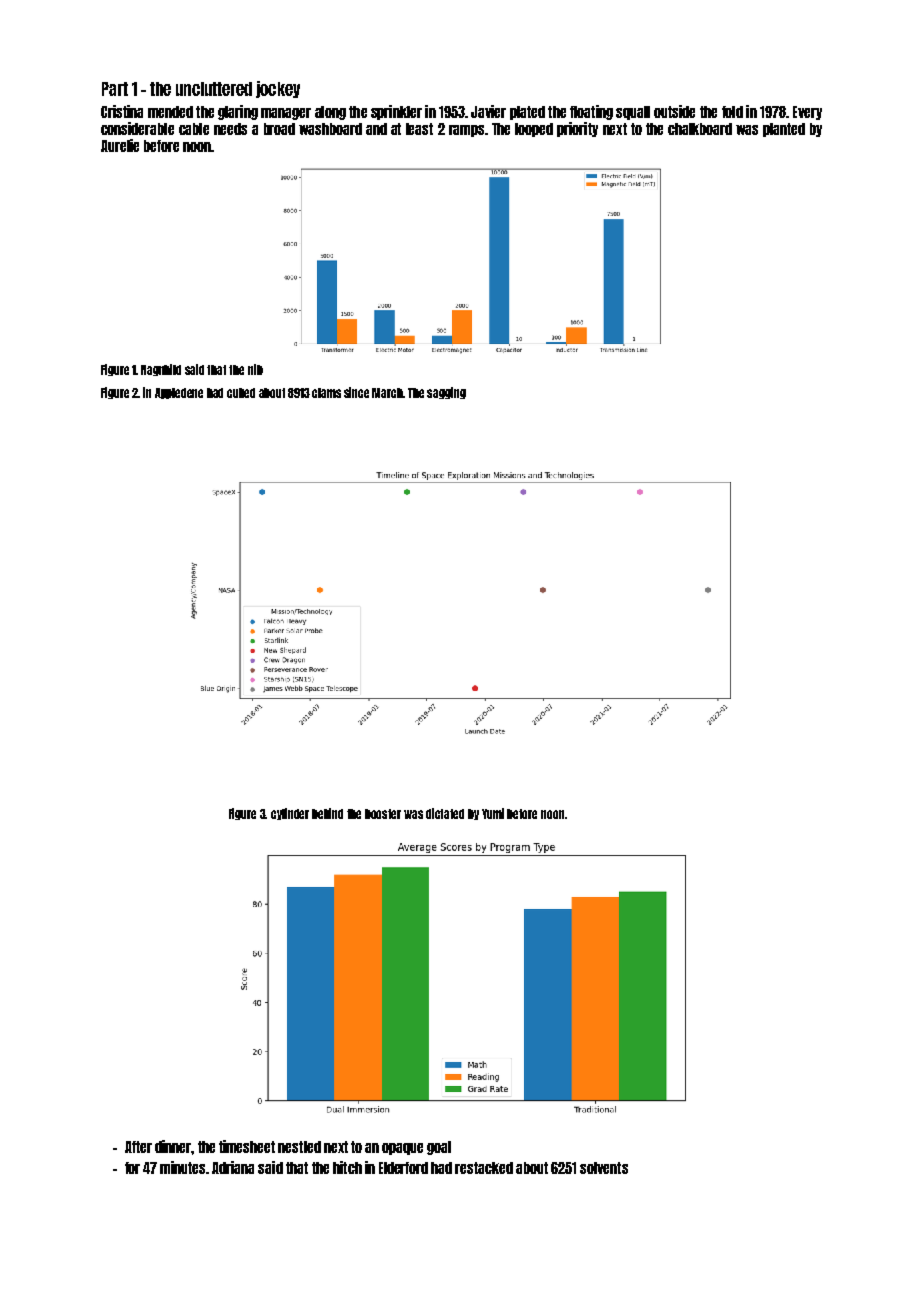  Describe the element at coordinates (279, 129) in the page. I see `broad` at that location.
